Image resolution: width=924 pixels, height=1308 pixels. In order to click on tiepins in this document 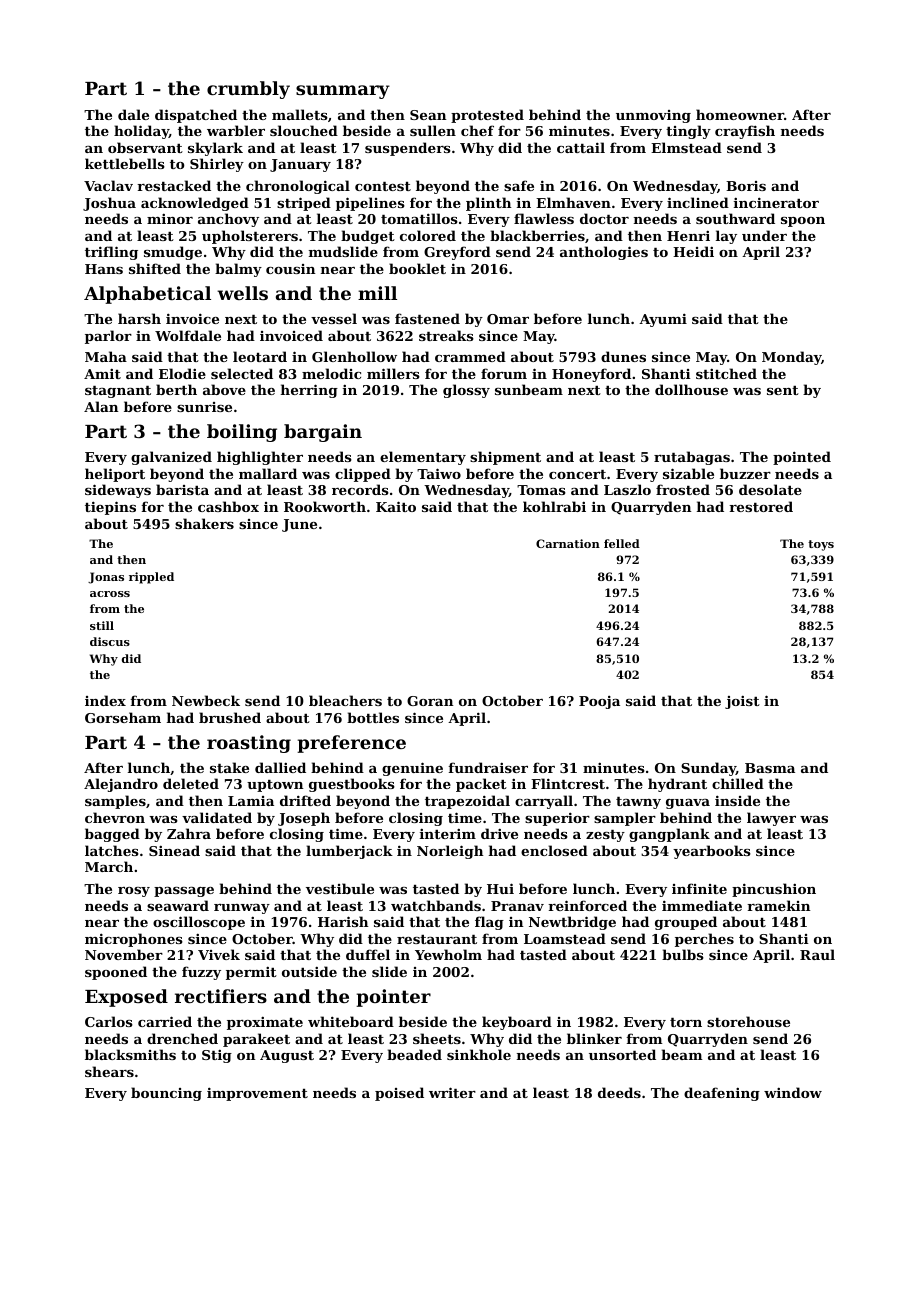, I will do `click(110, 508)`.
